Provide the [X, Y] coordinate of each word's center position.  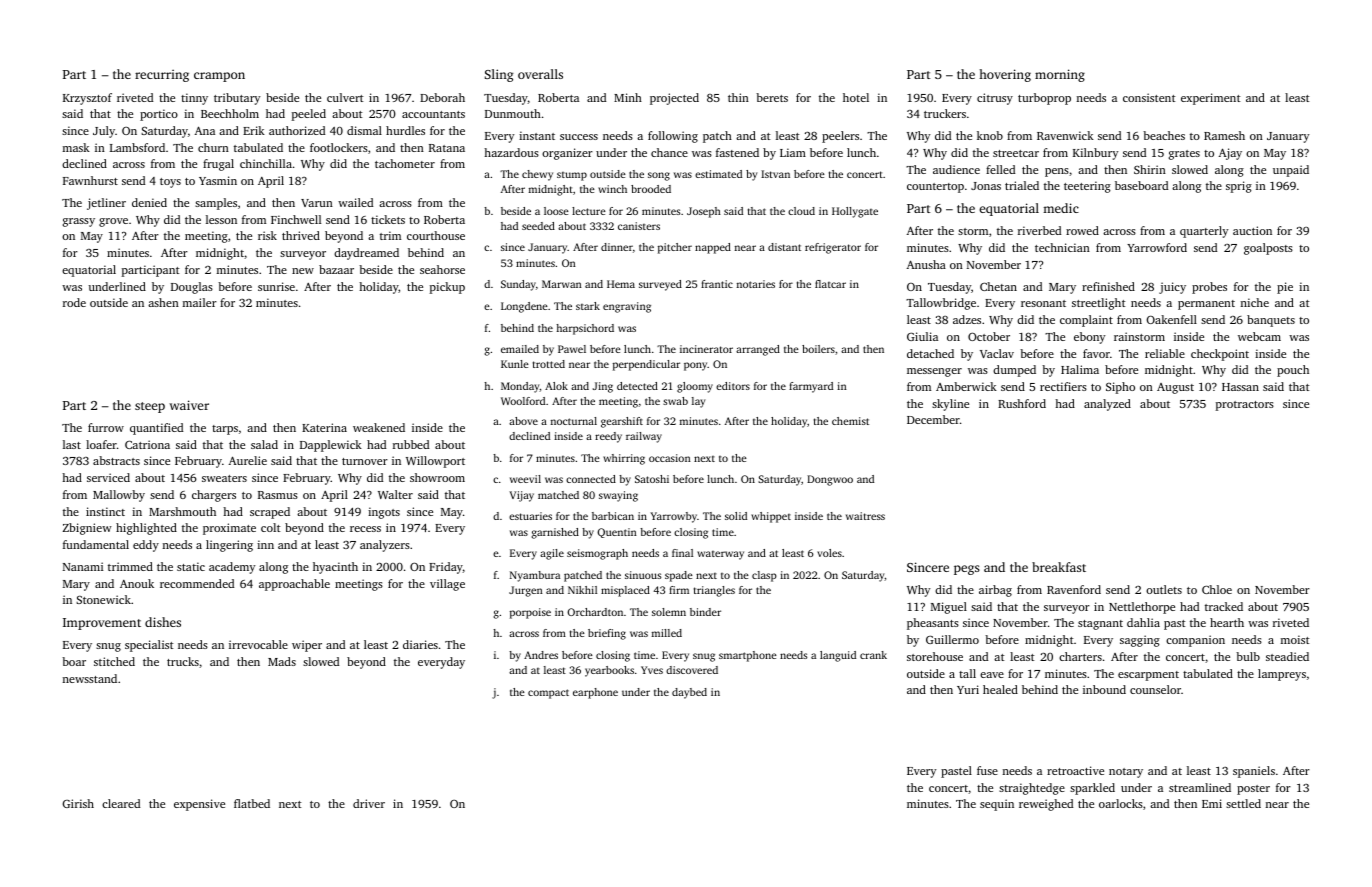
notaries [756, 284]
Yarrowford [1157, 247]
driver [369, 803]
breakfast [1059, 567]
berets [772, 97]
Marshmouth [182, 511]
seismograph [597, 554]
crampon [219, 77]
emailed [520, 349]
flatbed [252, 803]
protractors [1244, 406]
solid [736, 516]
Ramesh [1224, 135]
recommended [197, 583]
